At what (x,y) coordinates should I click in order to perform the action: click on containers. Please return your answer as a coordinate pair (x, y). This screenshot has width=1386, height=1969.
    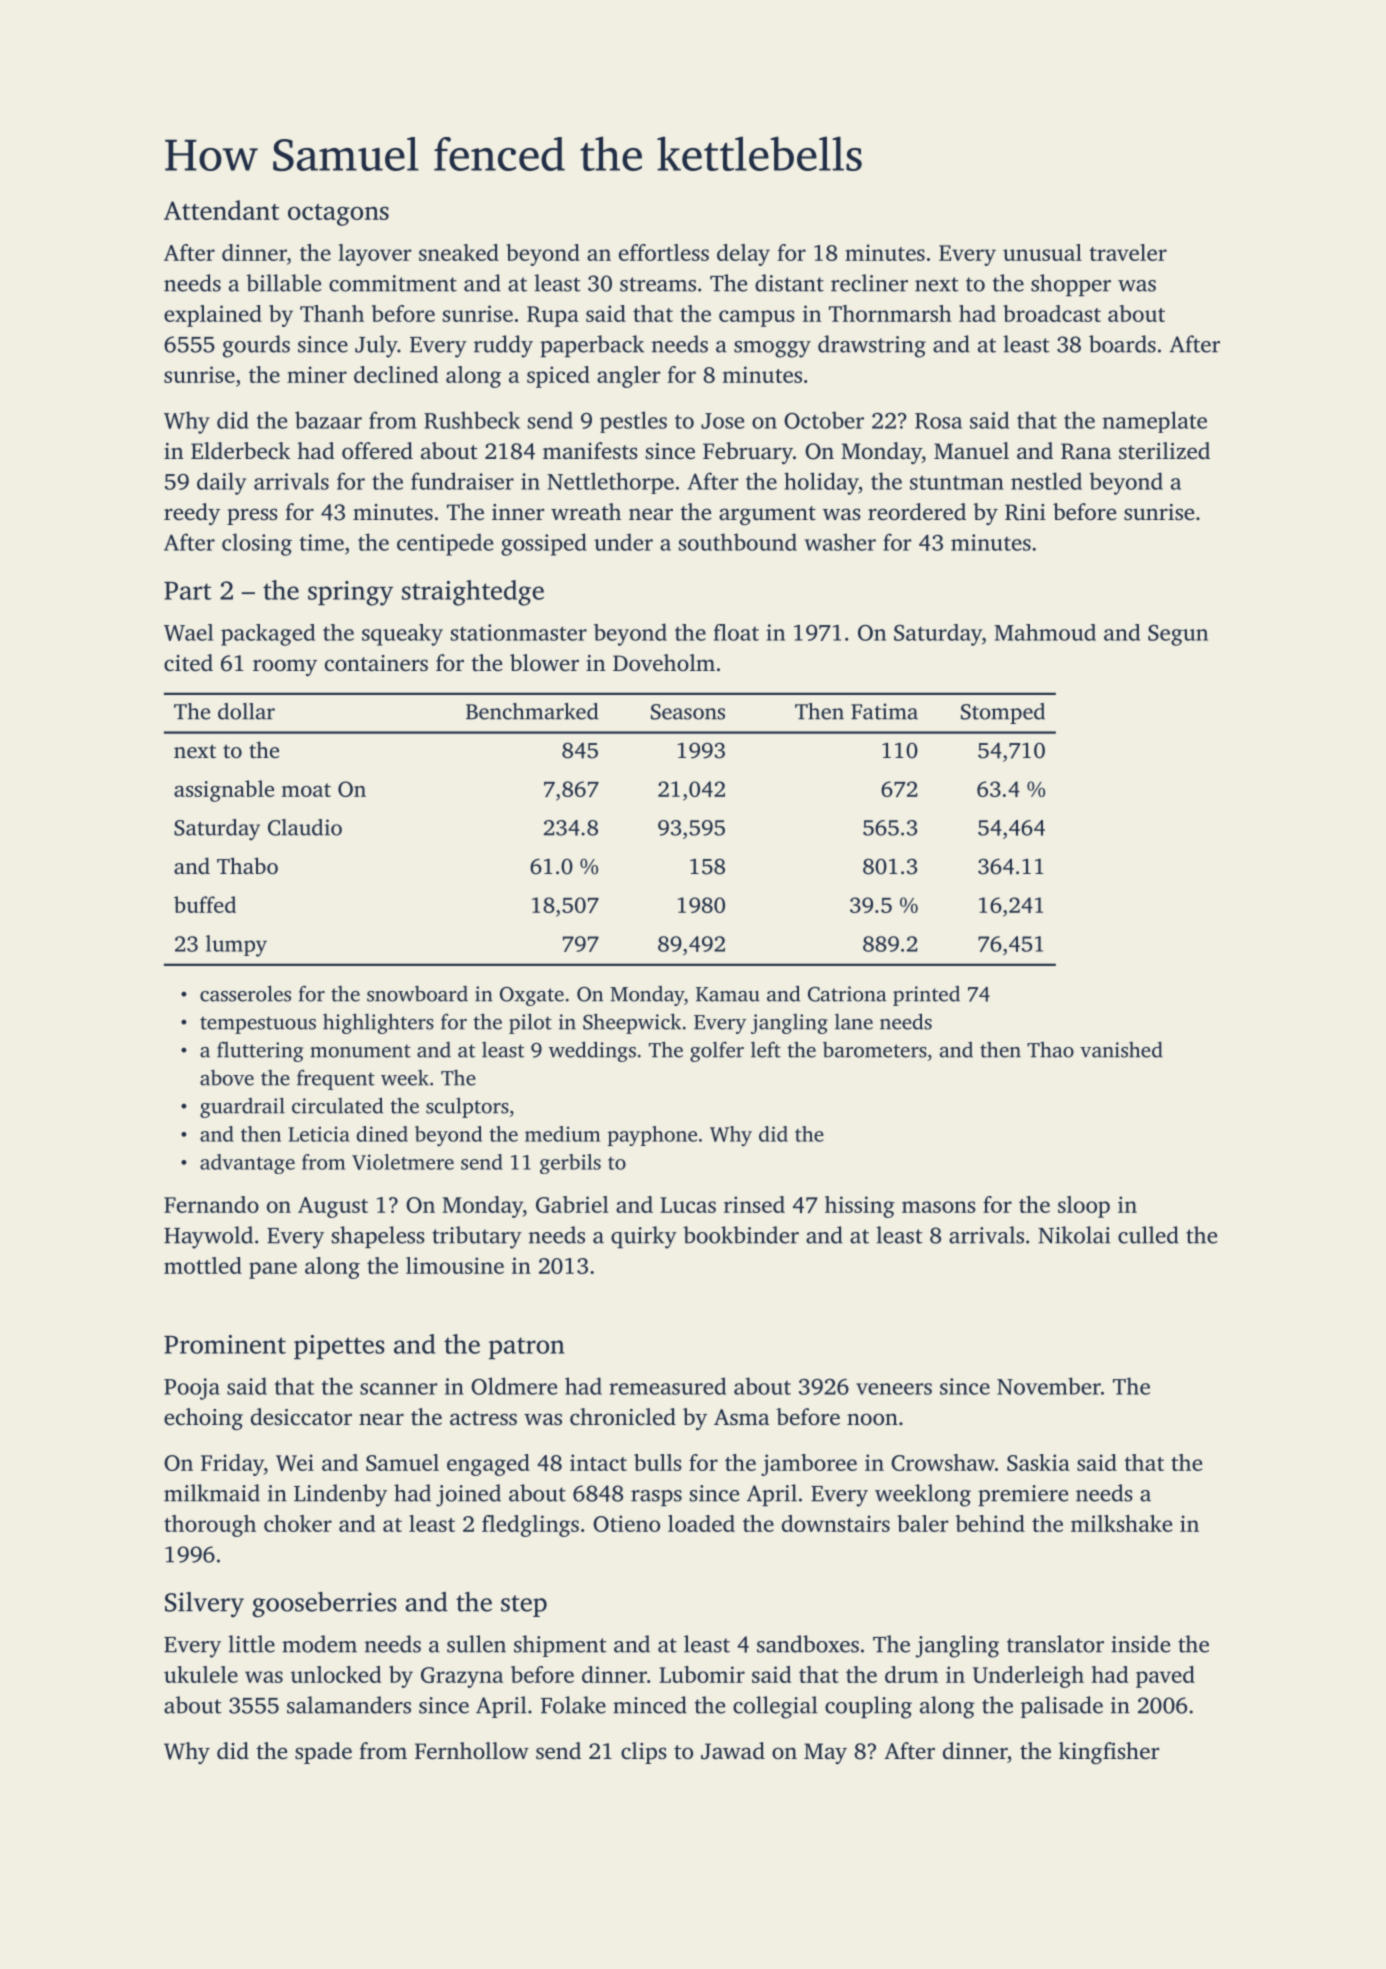
    Looking at the image, I should click on (376, 663).
